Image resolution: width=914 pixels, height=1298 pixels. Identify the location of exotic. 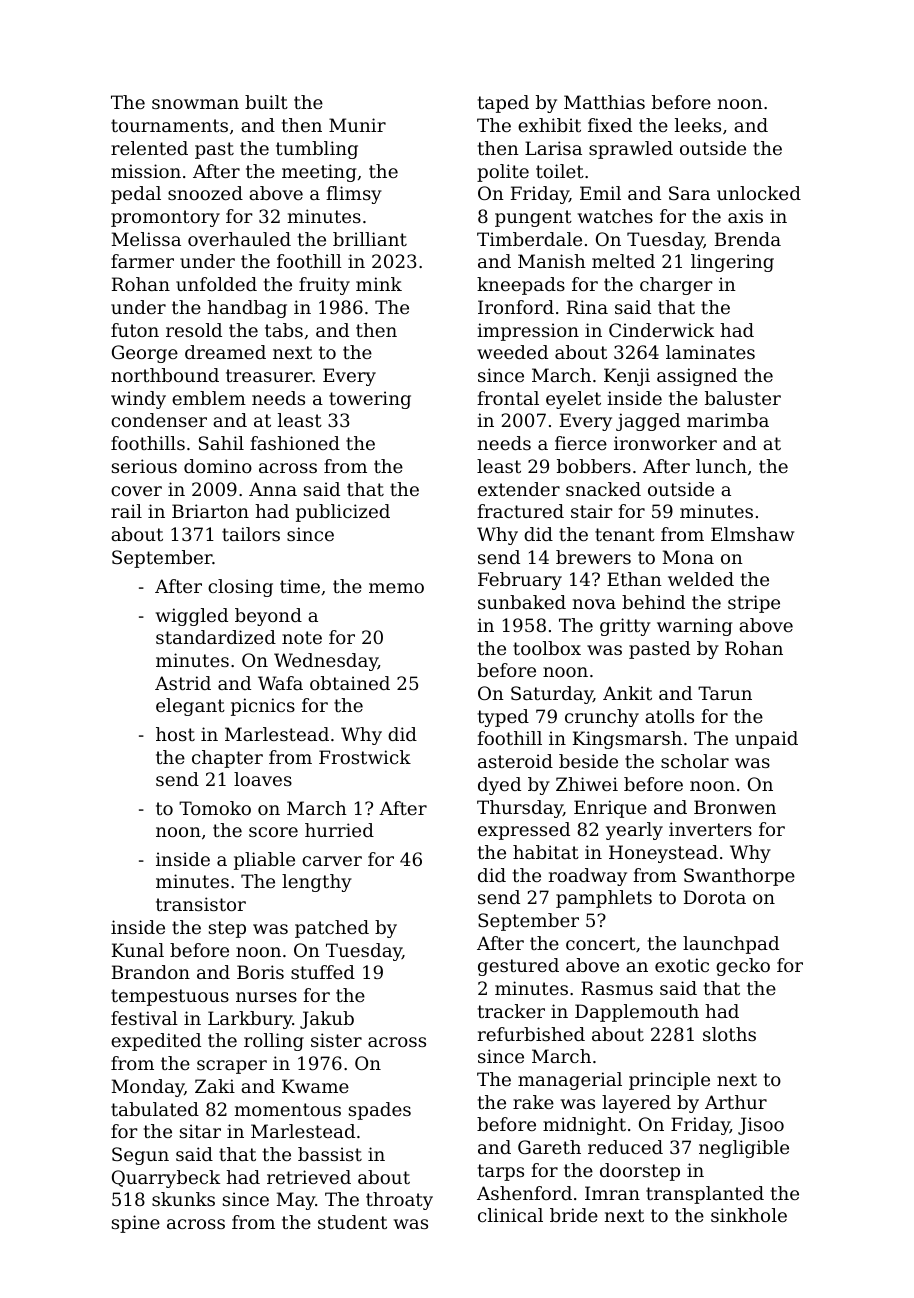
(682, 965).
